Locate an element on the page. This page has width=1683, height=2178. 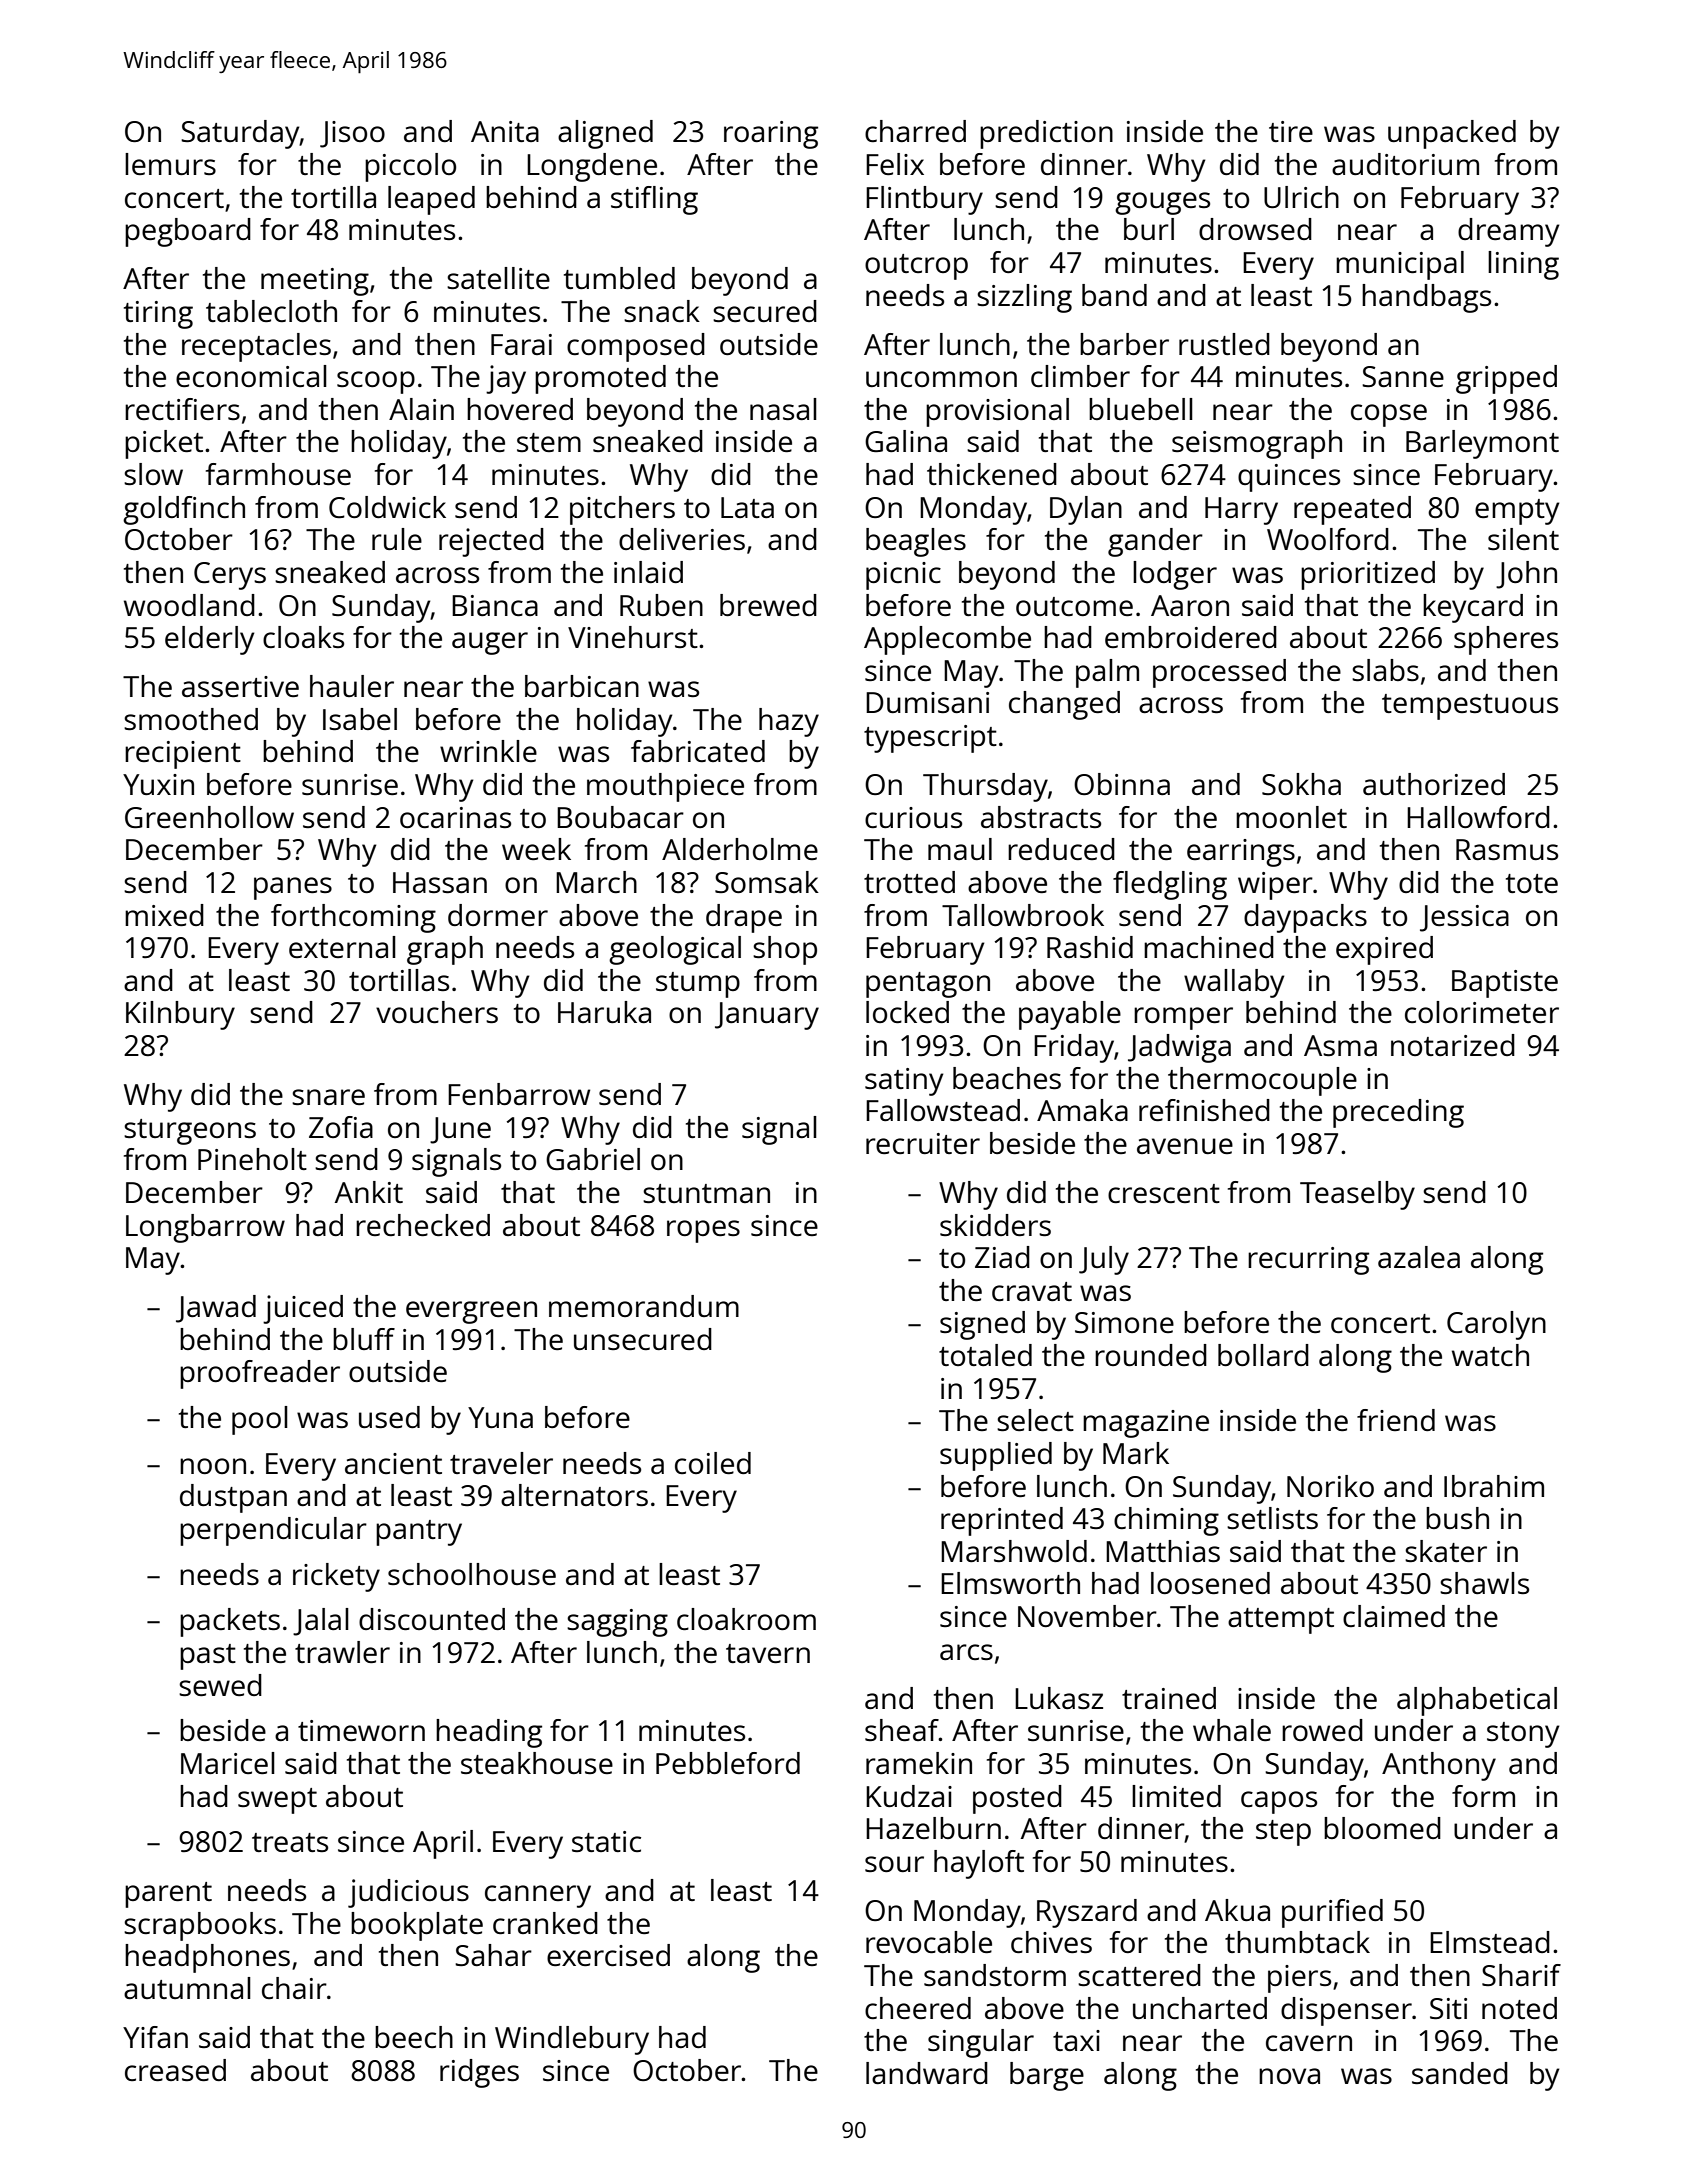
Anita is located at coordinates (505, 131).
